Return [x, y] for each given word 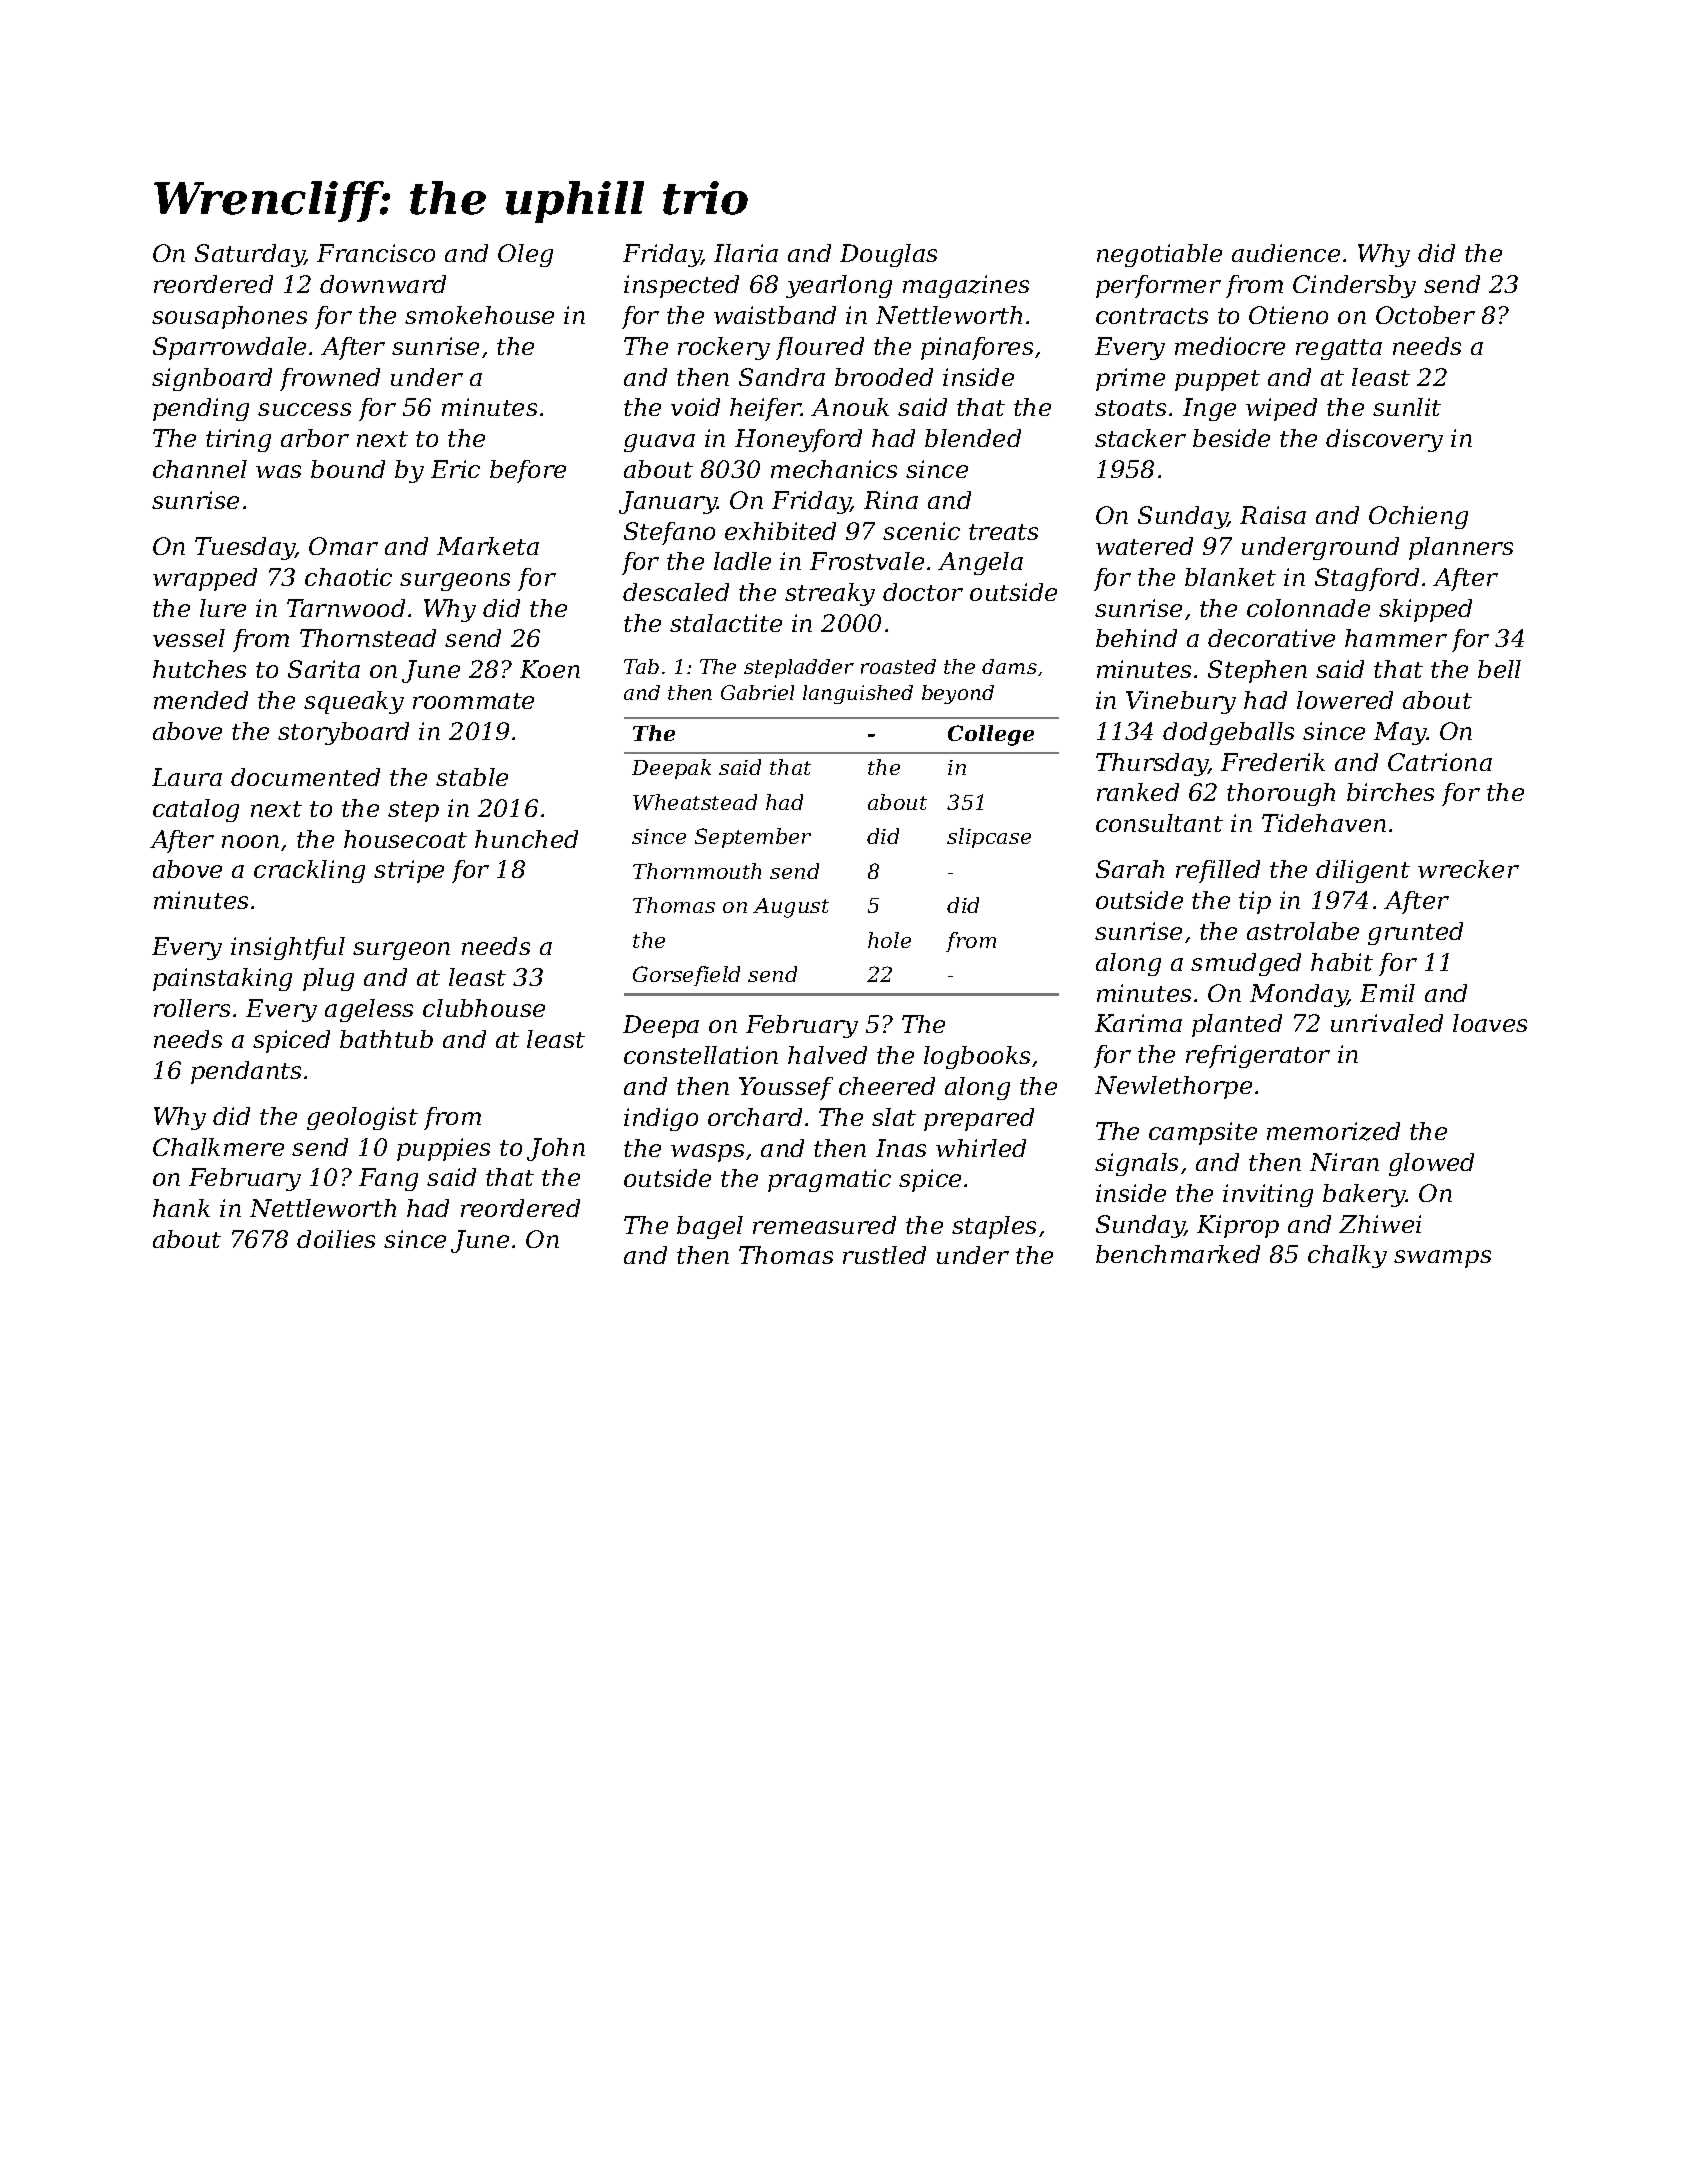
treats [1003, 532]
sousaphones [229, 317]
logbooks [977, 1057]
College [991, 735]
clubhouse [484, 1008]
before [528, 471]
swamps [1442, 1259]
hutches [199, 669]
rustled [884, 1255]
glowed [1431, 1164]
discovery [1384, 440]
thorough [1281, 794]
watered [1144, 546]
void [695, 407]
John [556, 1149]
